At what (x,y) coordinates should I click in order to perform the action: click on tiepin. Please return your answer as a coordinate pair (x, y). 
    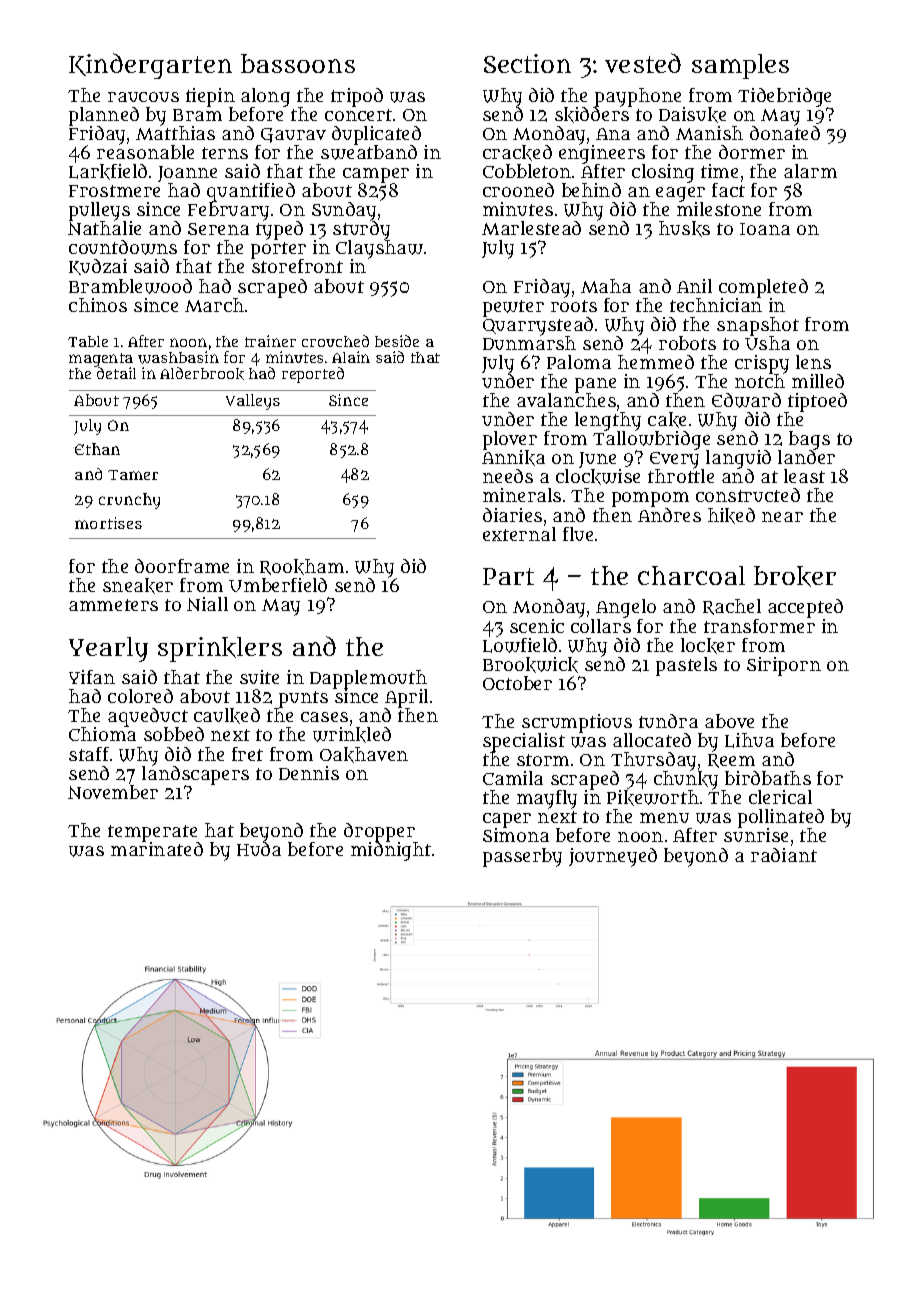
    Looking at the image, I should click on (210, 97).
